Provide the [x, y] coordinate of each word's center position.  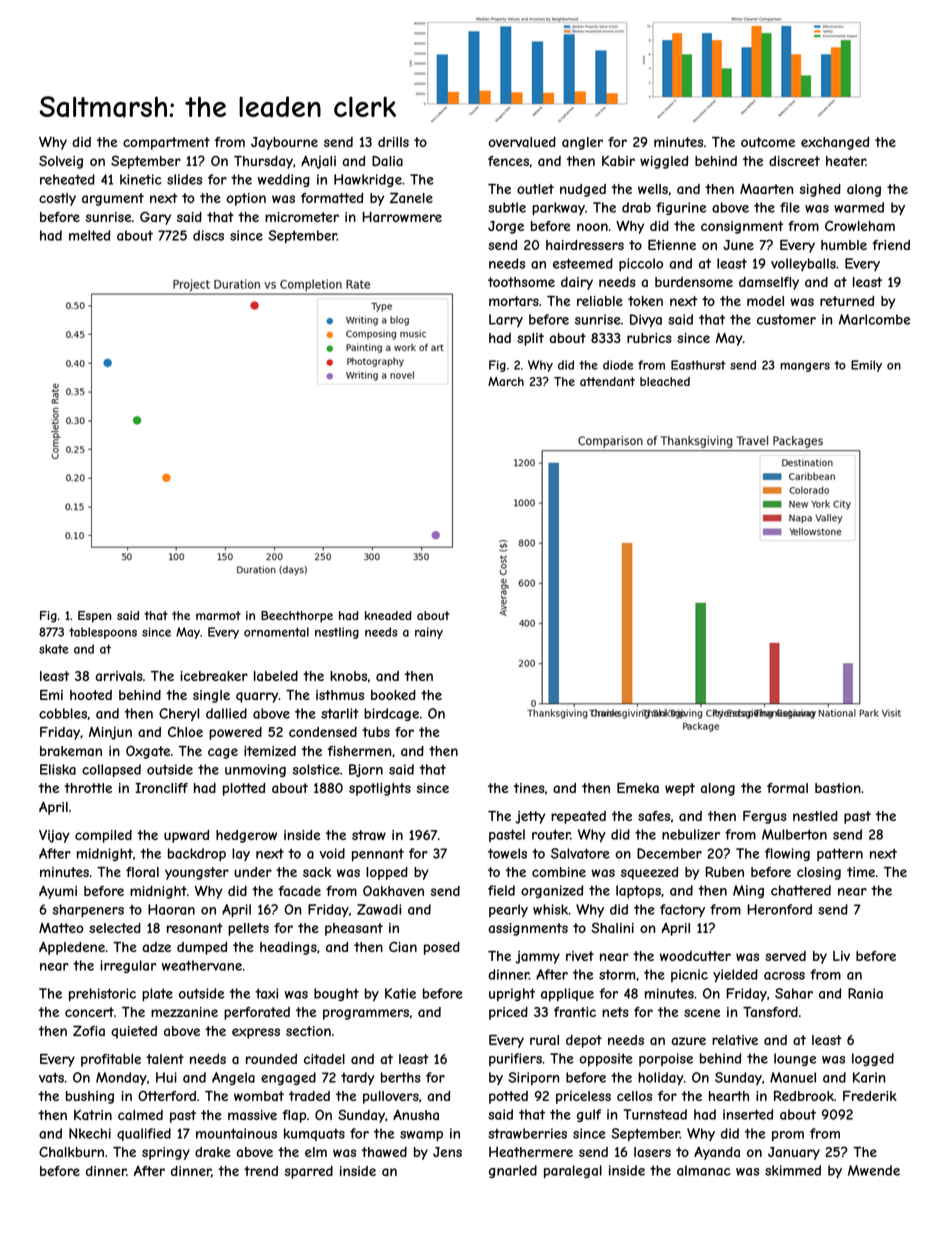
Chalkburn [71, 1151]
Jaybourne [284, 143]
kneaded [388, 615]
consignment [742, 227]
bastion [838, 788]
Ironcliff [161, 788]
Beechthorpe [297, 617]
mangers [805, 367]
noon [592, 227]
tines [529, 788]
